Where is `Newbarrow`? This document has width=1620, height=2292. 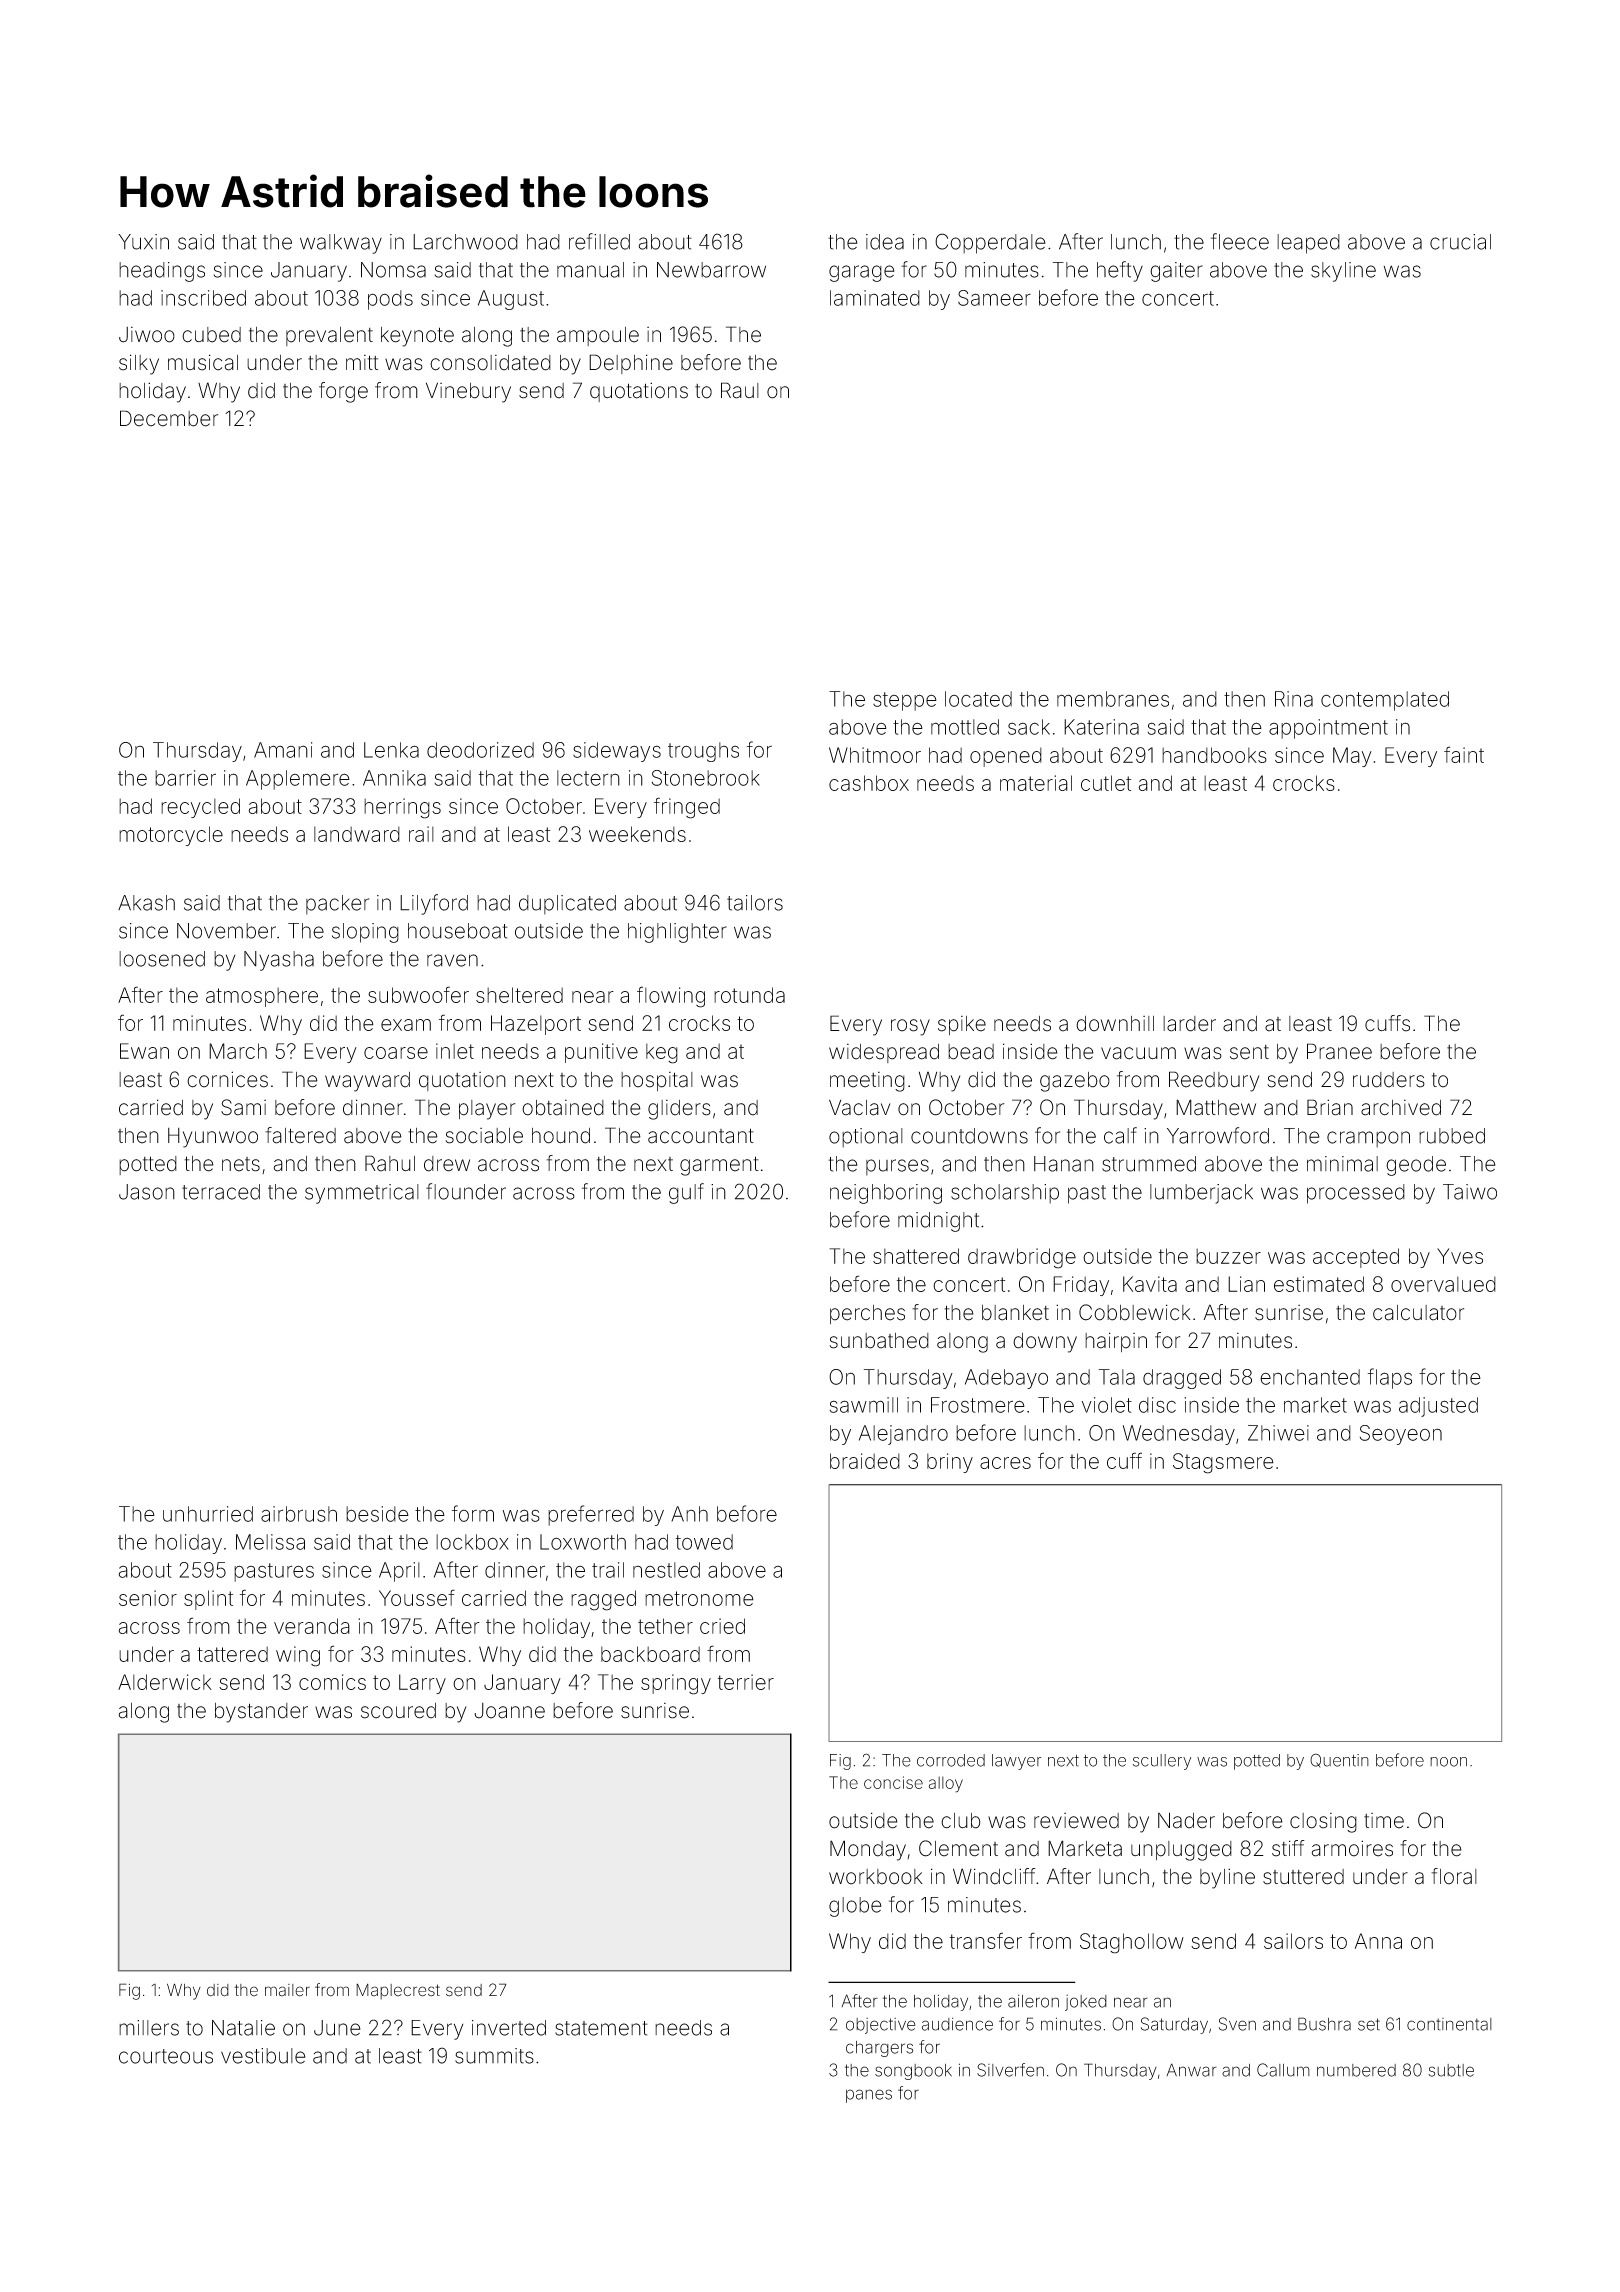 Newbarrow is located at coordinates (711, 270).
